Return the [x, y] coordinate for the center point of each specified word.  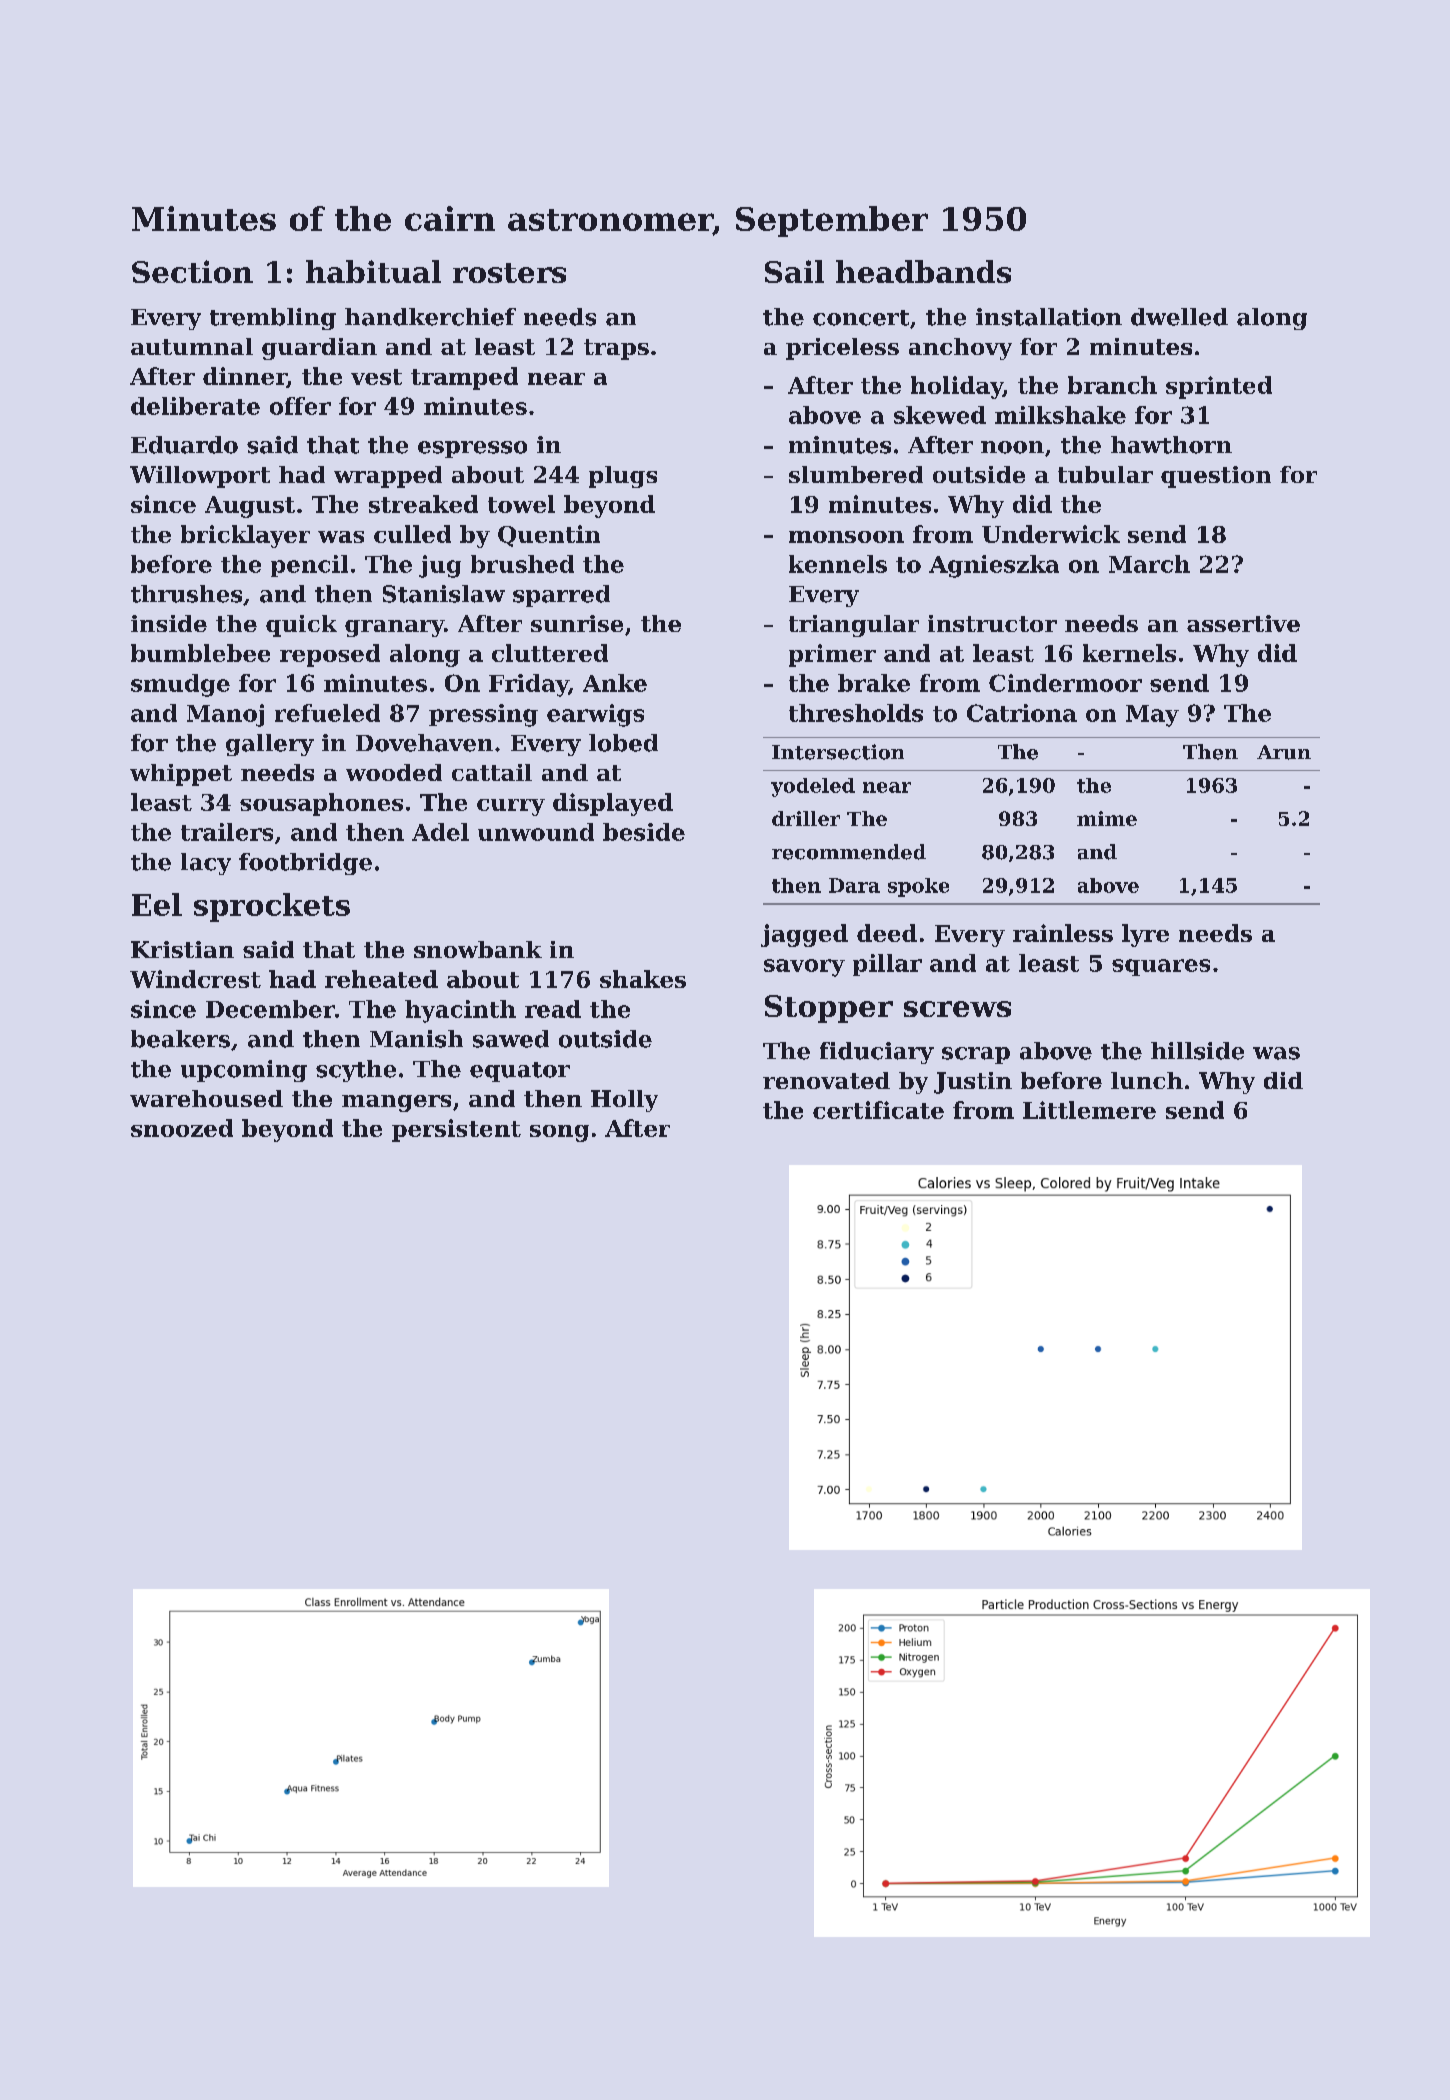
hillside [1197, 1051]
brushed [522, 564]
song [559, 1133]
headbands [923, 271]
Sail [794, 271]
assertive [1243, 623]
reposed [330, 655]
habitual [373, 271]
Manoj [225, 715]
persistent [456, 1130]
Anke [615, 683]
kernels [1129, 653]
